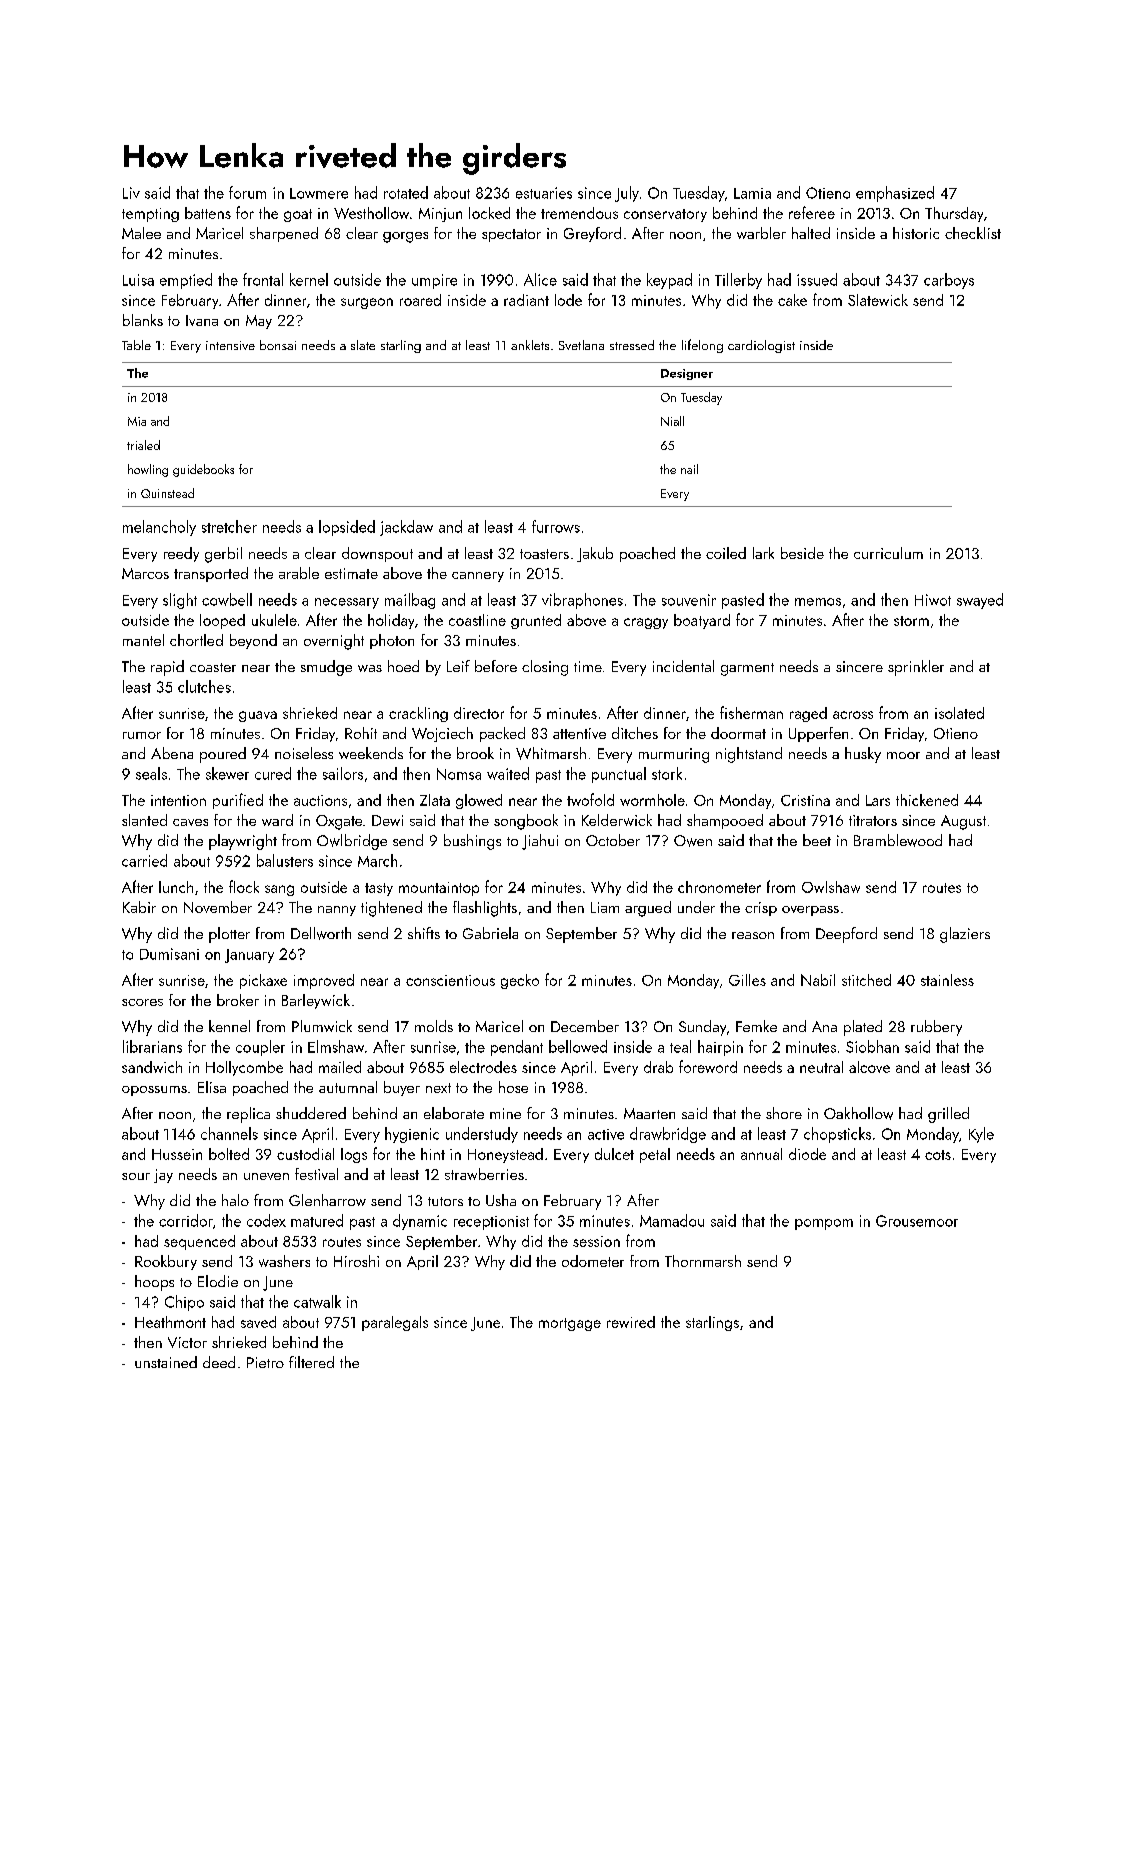 This screenshot has width=1129, height=1860. What do you see at coordinates (963, 822) in the screenshot?
I see `August` at bounding box center [963, 822].
